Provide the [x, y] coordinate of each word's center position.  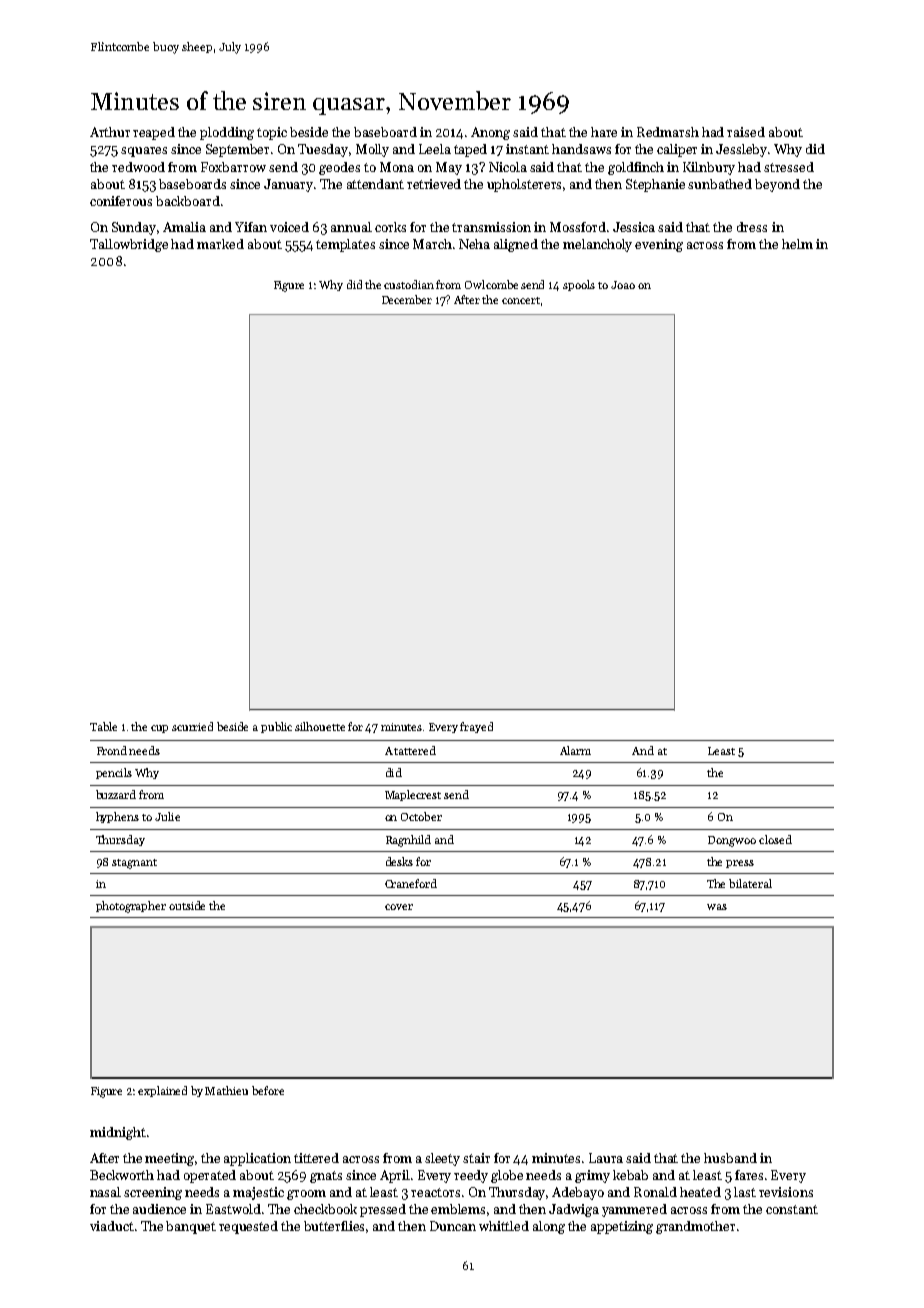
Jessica [634, 227]
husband [730, 1158]
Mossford [578, 227]
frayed [476, 727]
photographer [131, 907]
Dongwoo [732, 841]
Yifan [251, 227]
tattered [415, 750]
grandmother [695, 1227]
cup [159, 729]
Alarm [575, 750]
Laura [606, 1158]
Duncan [453, 1226]
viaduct [112, 1226]
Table [103, 726]
